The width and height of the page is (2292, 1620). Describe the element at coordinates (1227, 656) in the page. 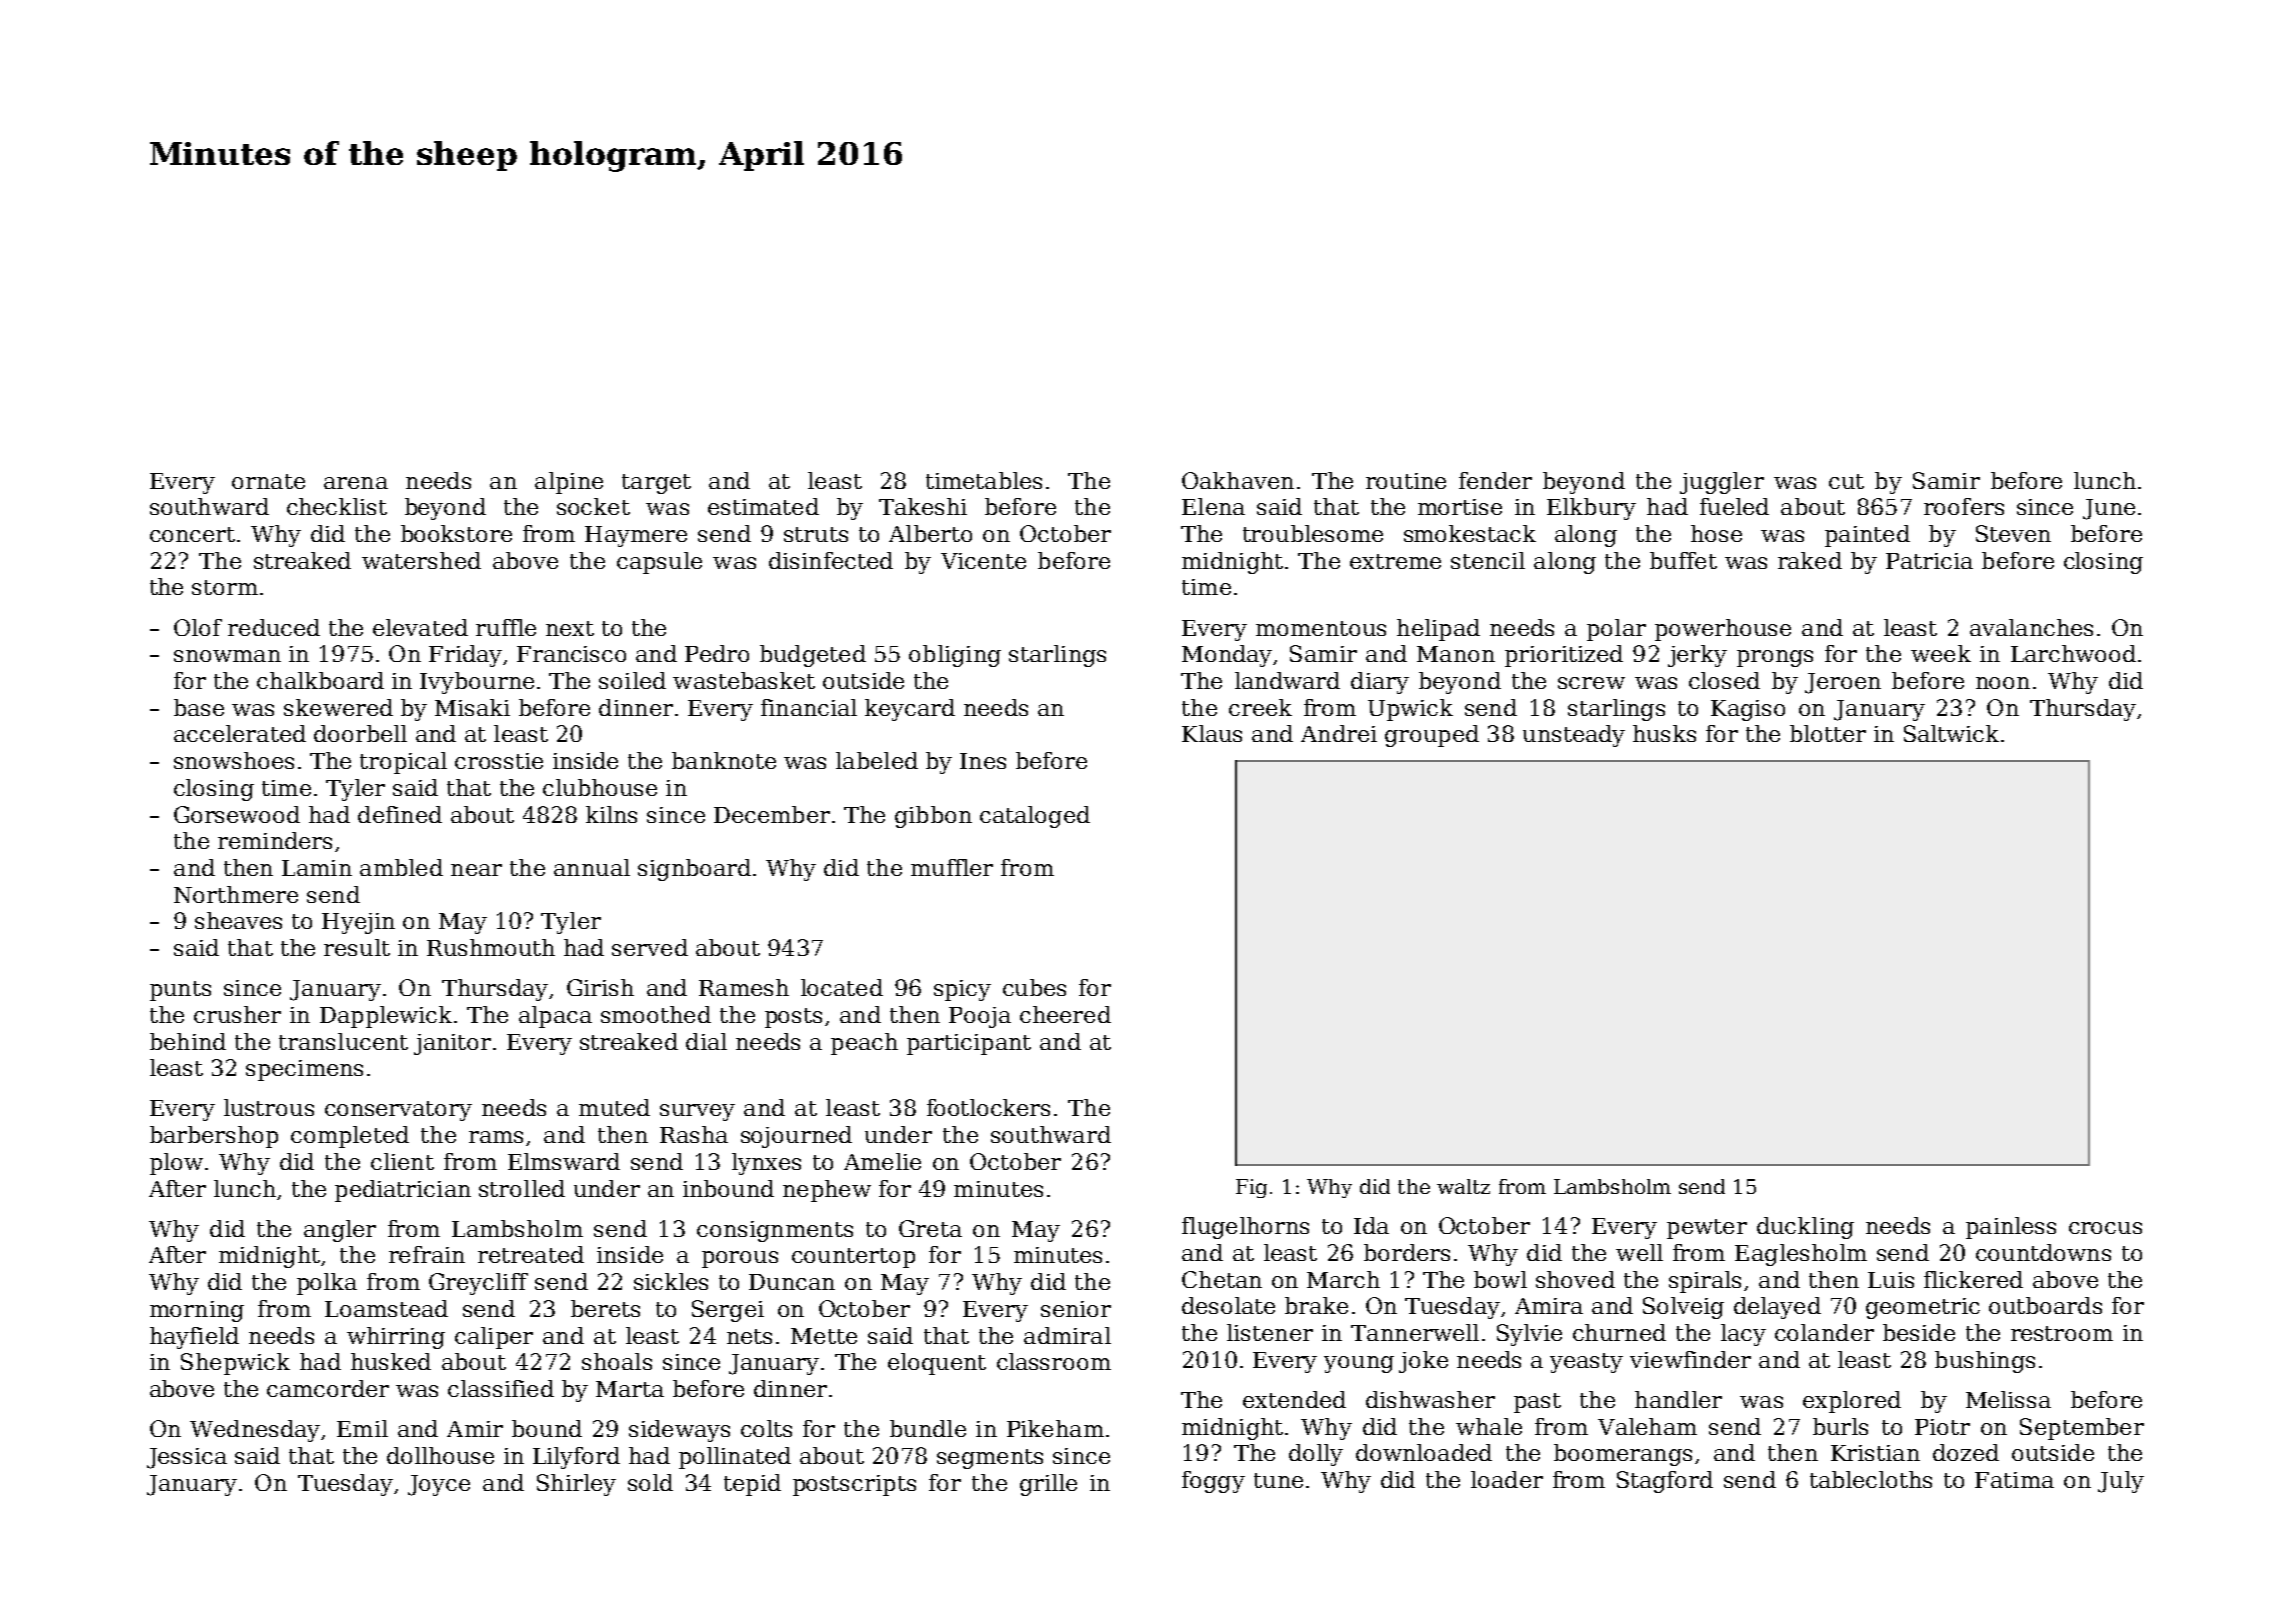

I see `Monday` at that location.
